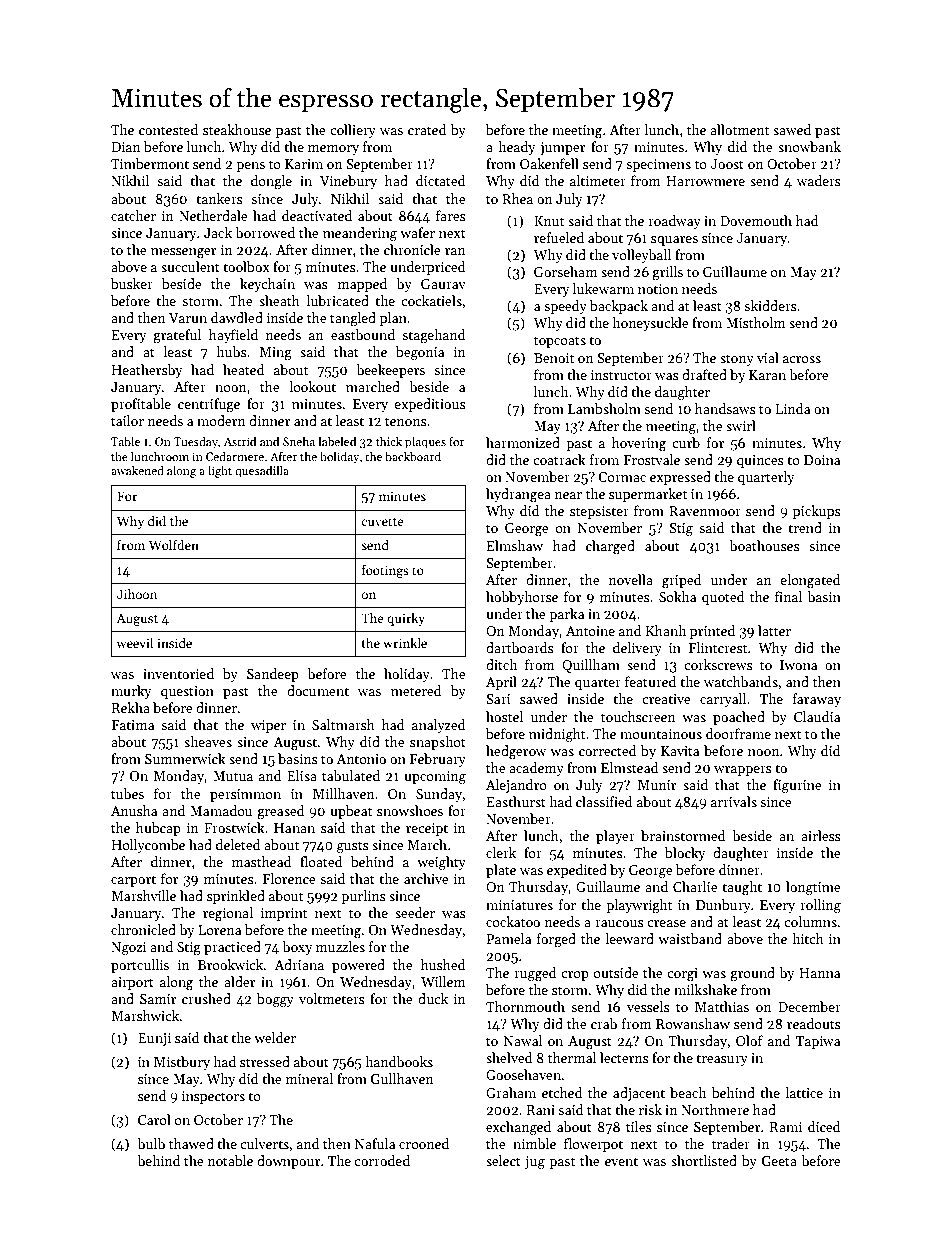  Describe the element at coordinates (621, 375) in the screenshot. I see `instructor` at that location.
